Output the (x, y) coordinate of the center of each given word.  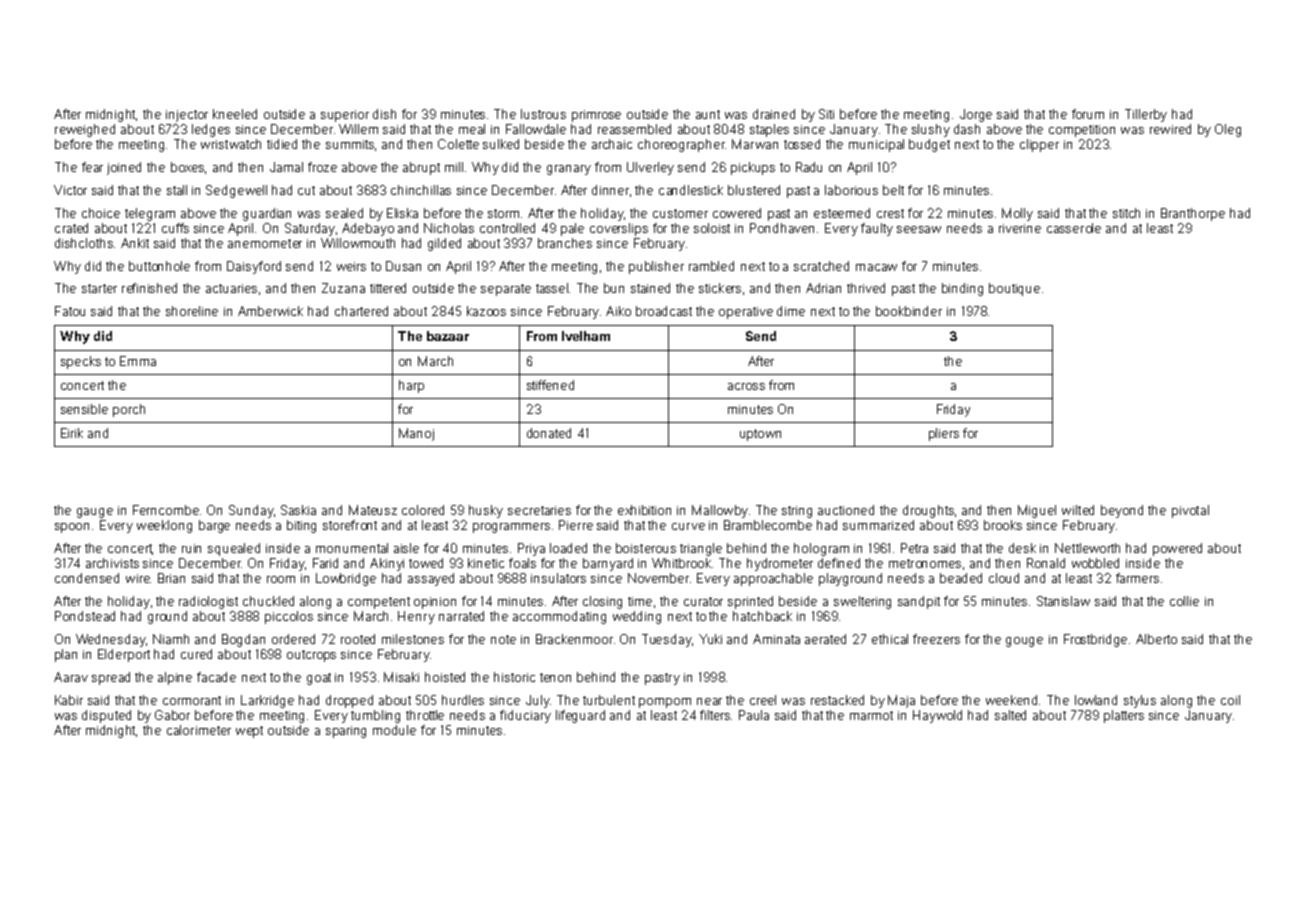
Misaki (401, 677)
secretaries (539, 510)
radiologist (208, 602)
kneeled (235, 114)
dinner (610, 190)
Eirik (72, 433)
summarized (878, 525)
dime (791, 311)
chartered (361, 311)
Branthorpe (1193, 214)
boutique (1014, 289)
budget (929, 145)
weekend (1011, 700)
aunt (708, 114)
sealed (344, 213)
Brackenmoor (574, 639)
